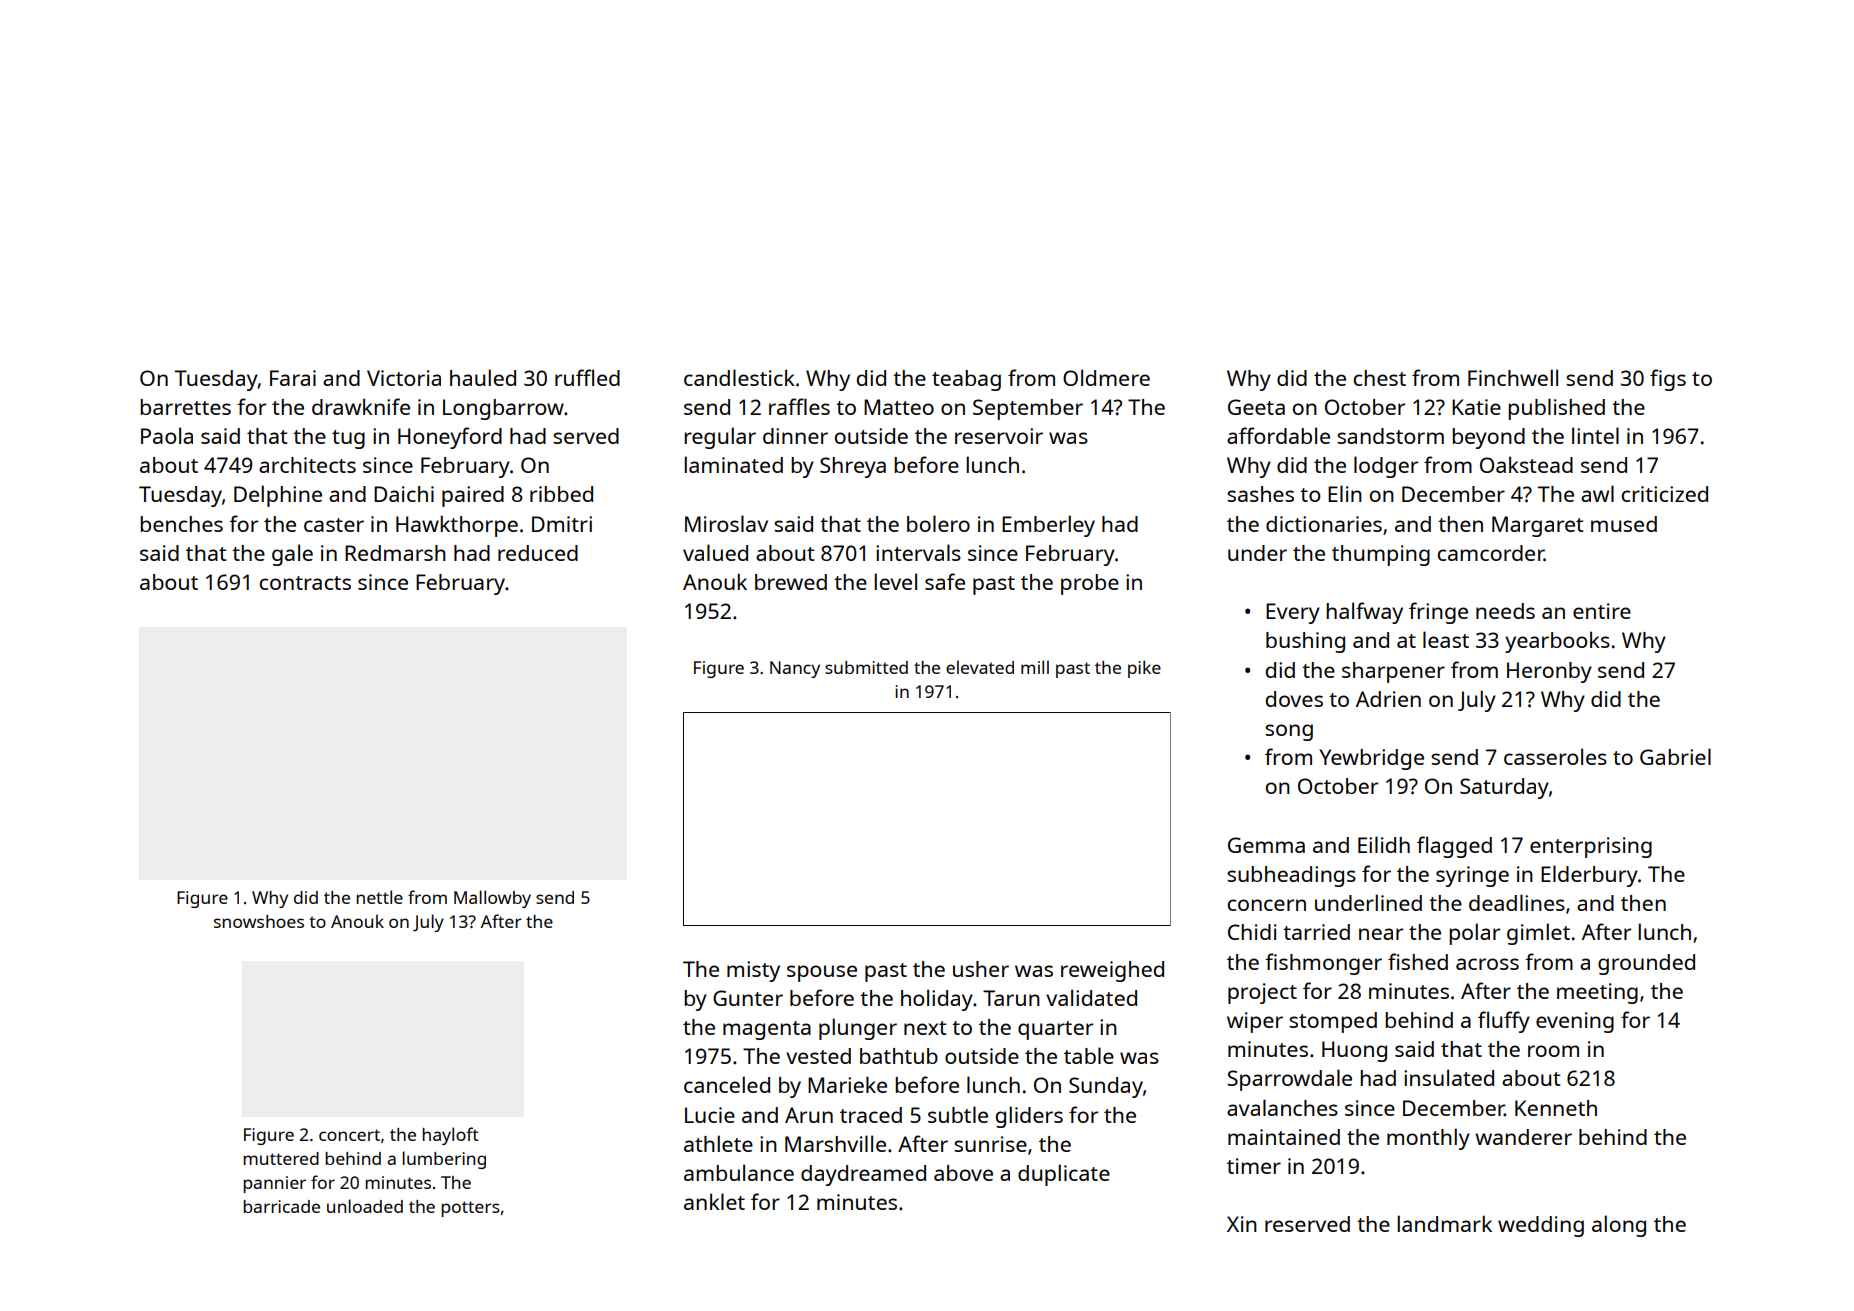 The image size is (1854, 1311). I want to click on duplicate, so click(1064, 1175).
